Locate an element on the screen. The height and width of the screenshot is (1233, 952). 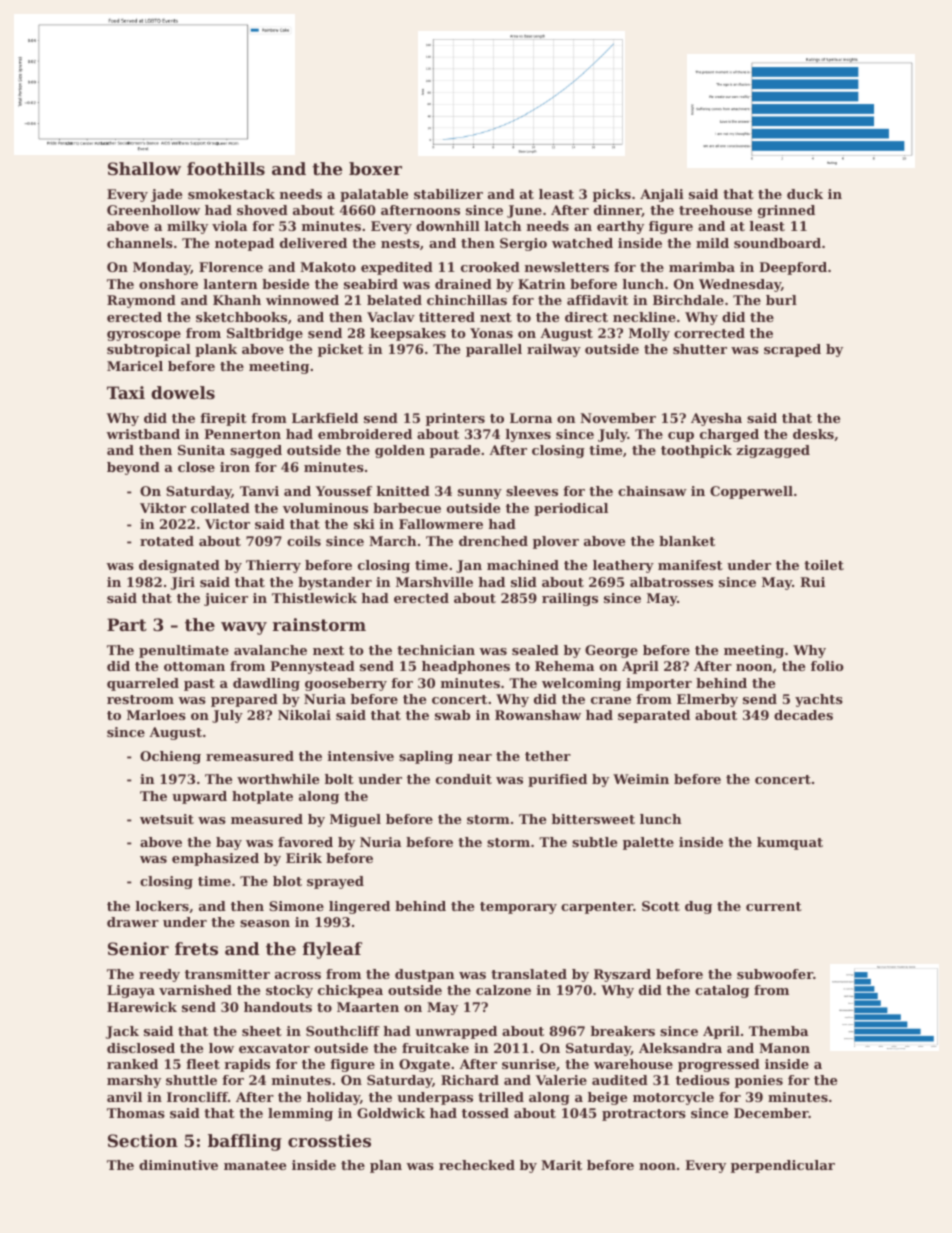
Jack is located at coordinates (122, 1032).
